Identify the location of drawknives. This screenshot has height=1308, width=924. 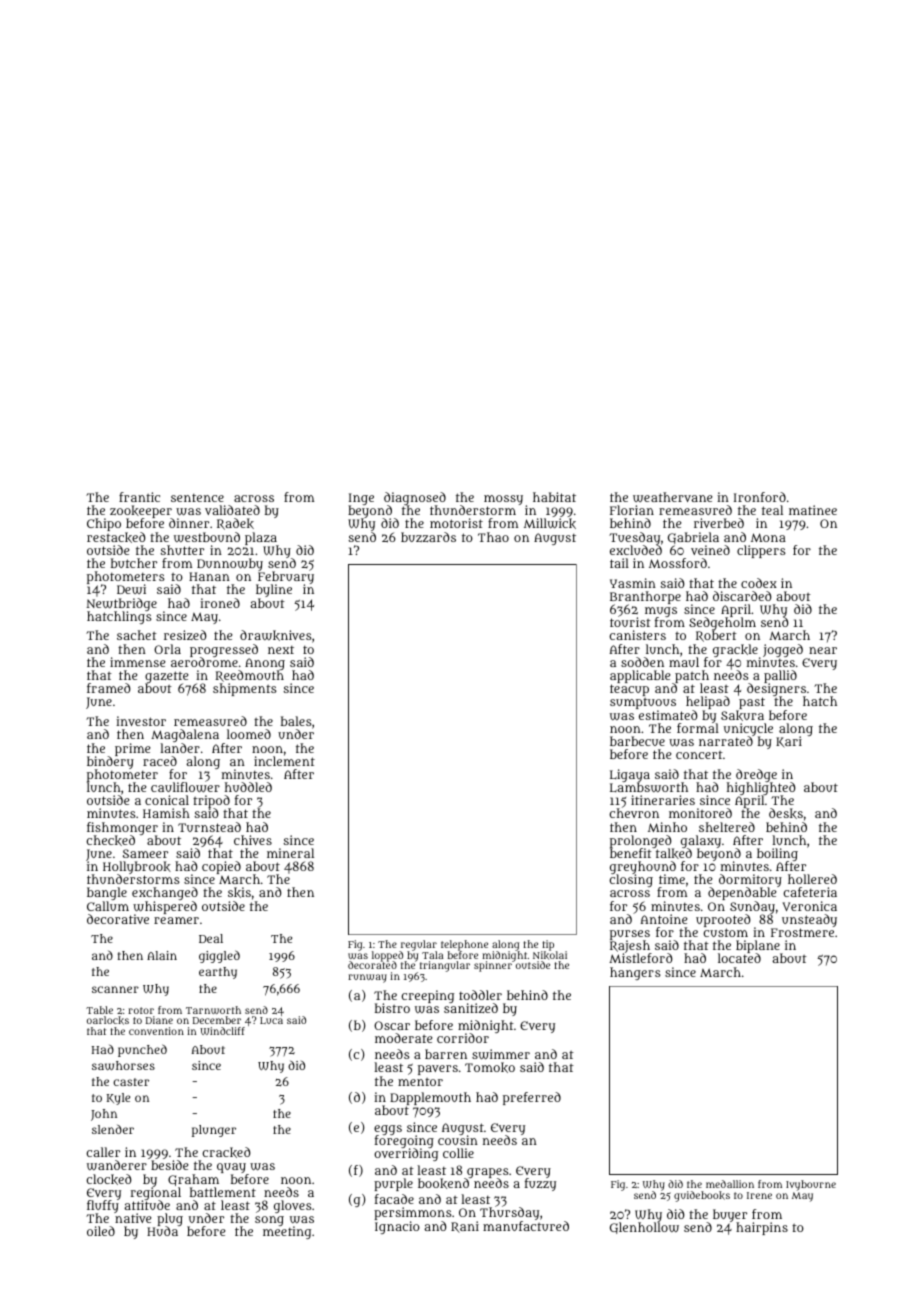
(276, 635).
